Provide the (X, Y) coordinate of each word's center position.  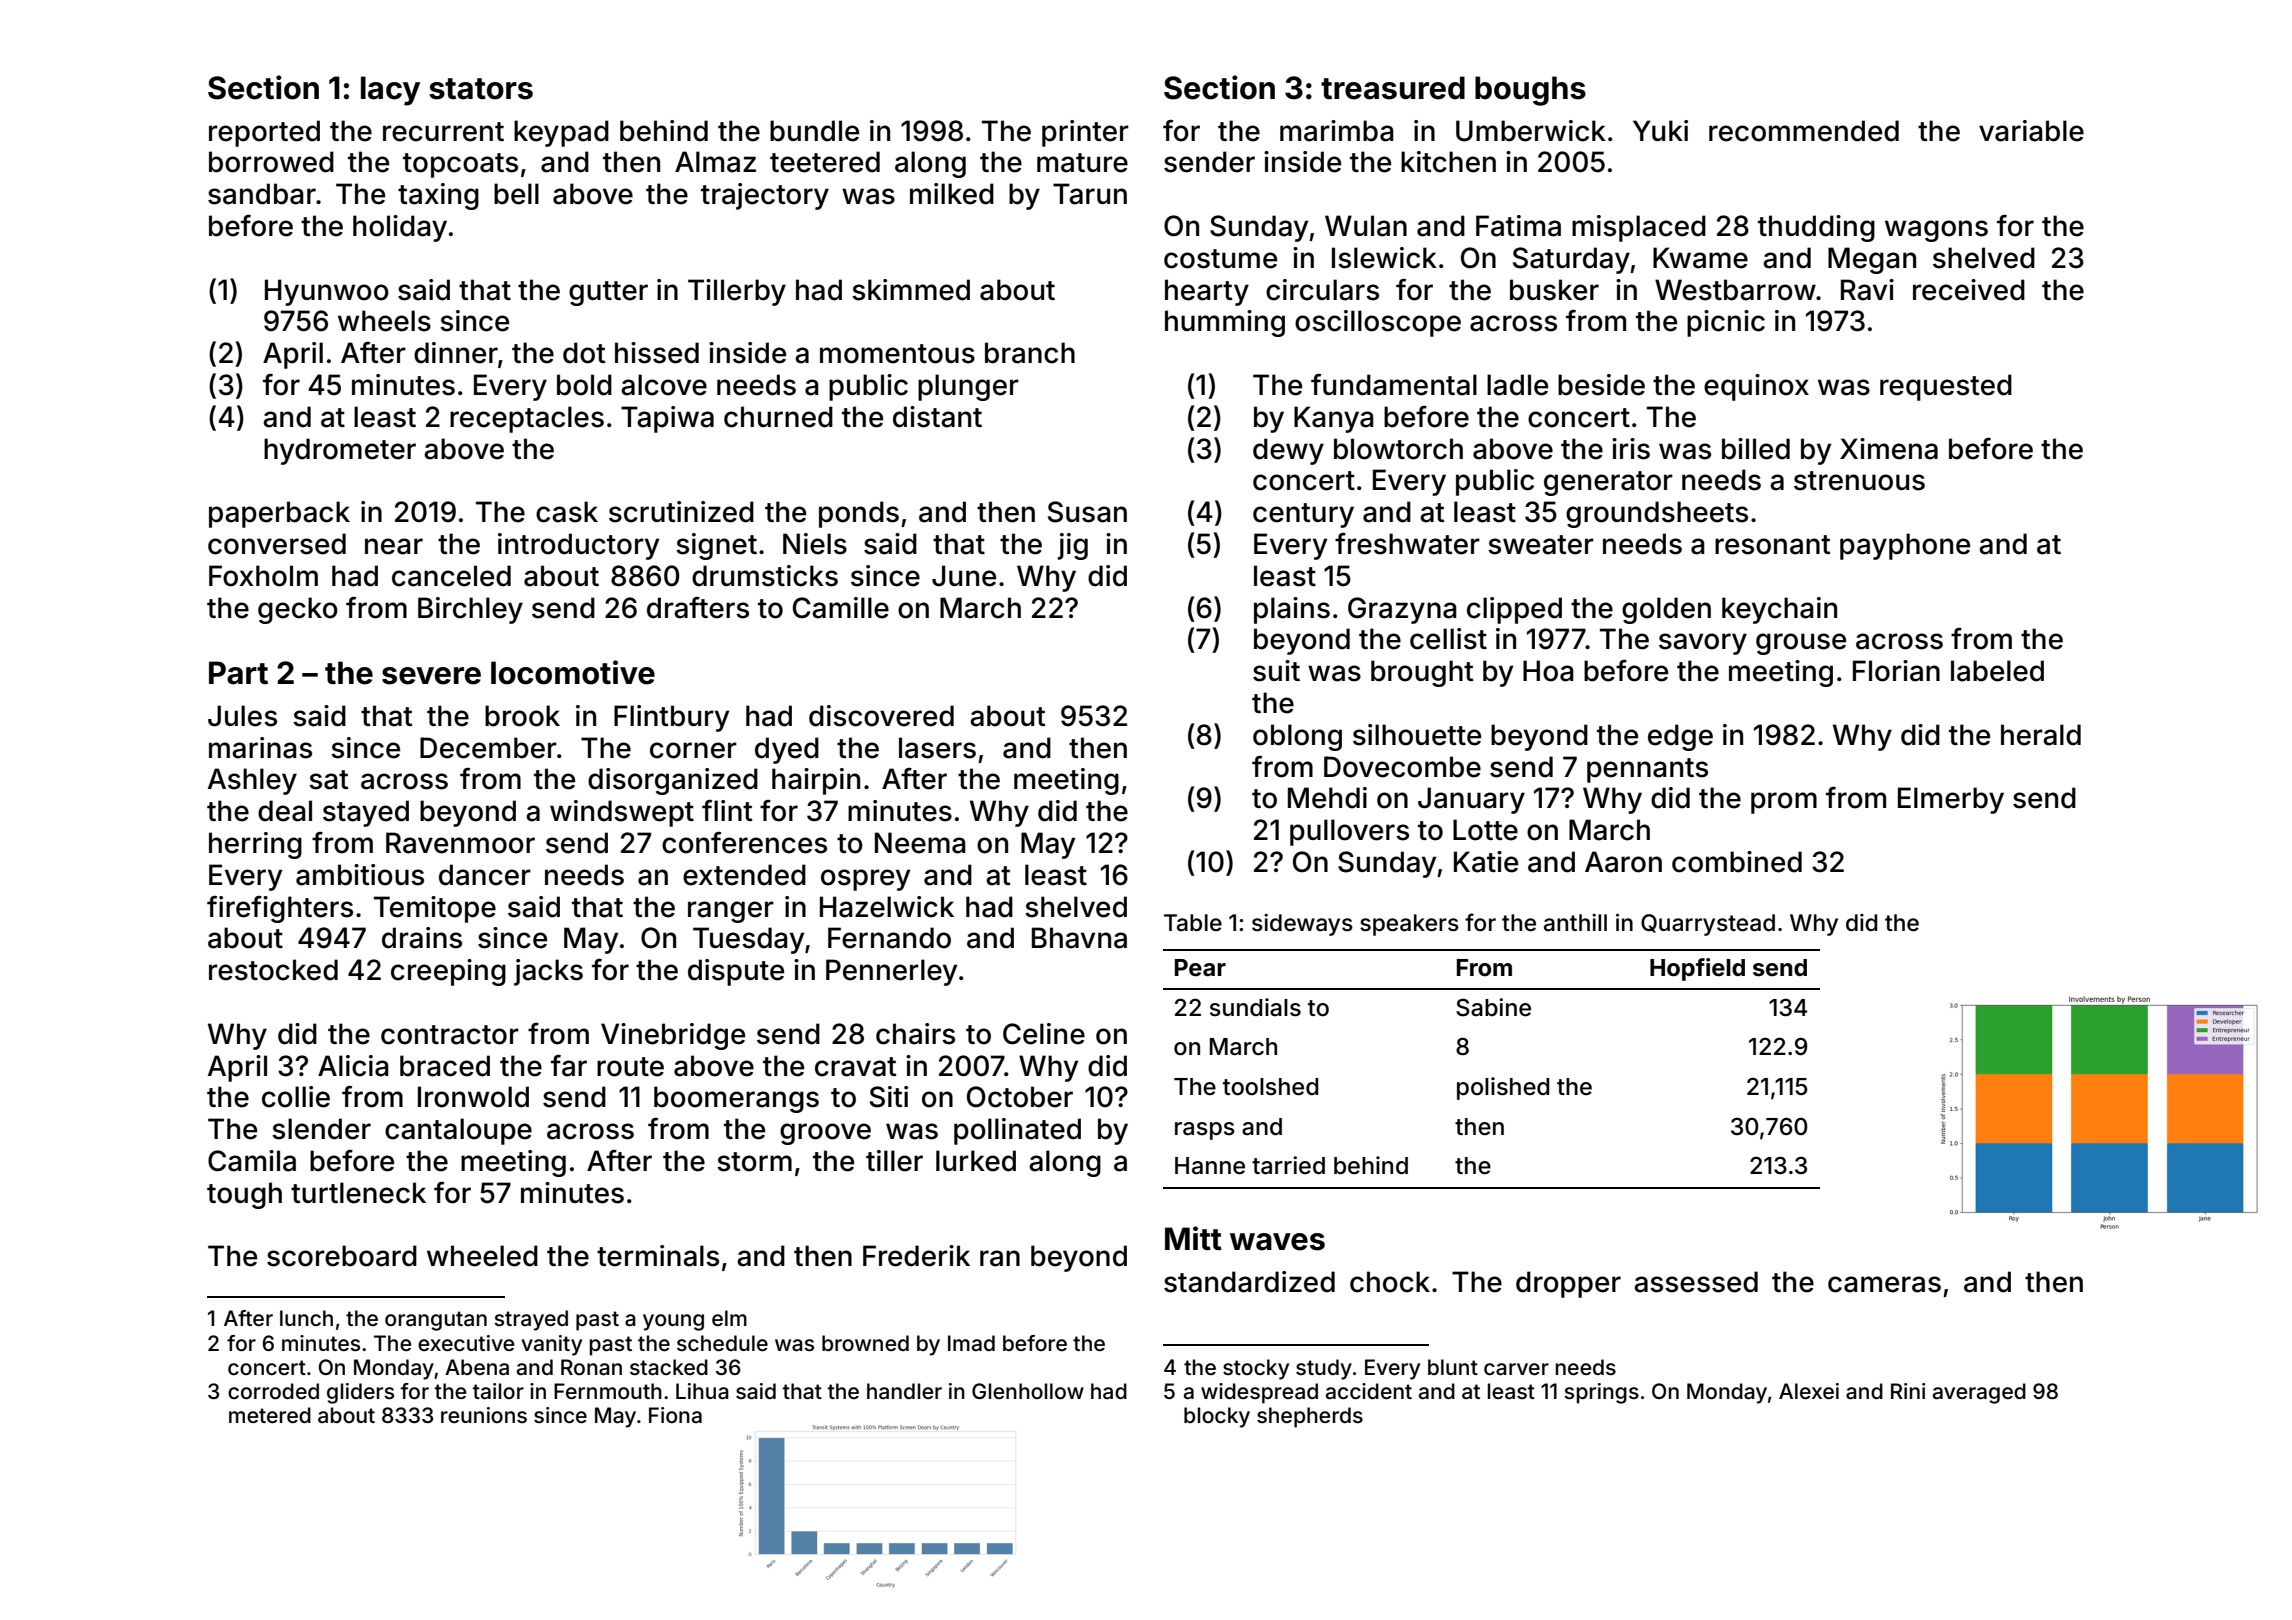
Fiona (675, 1415)
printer (1085, 133)
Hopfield (1697, 969)
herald (2041, 735)
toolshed (1270, 1087)
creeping (448, 972)
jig (1073, 546)
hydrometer (340, 451)
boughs (1530, 91)
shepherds (1310, 1417)
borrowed (271, 162)
